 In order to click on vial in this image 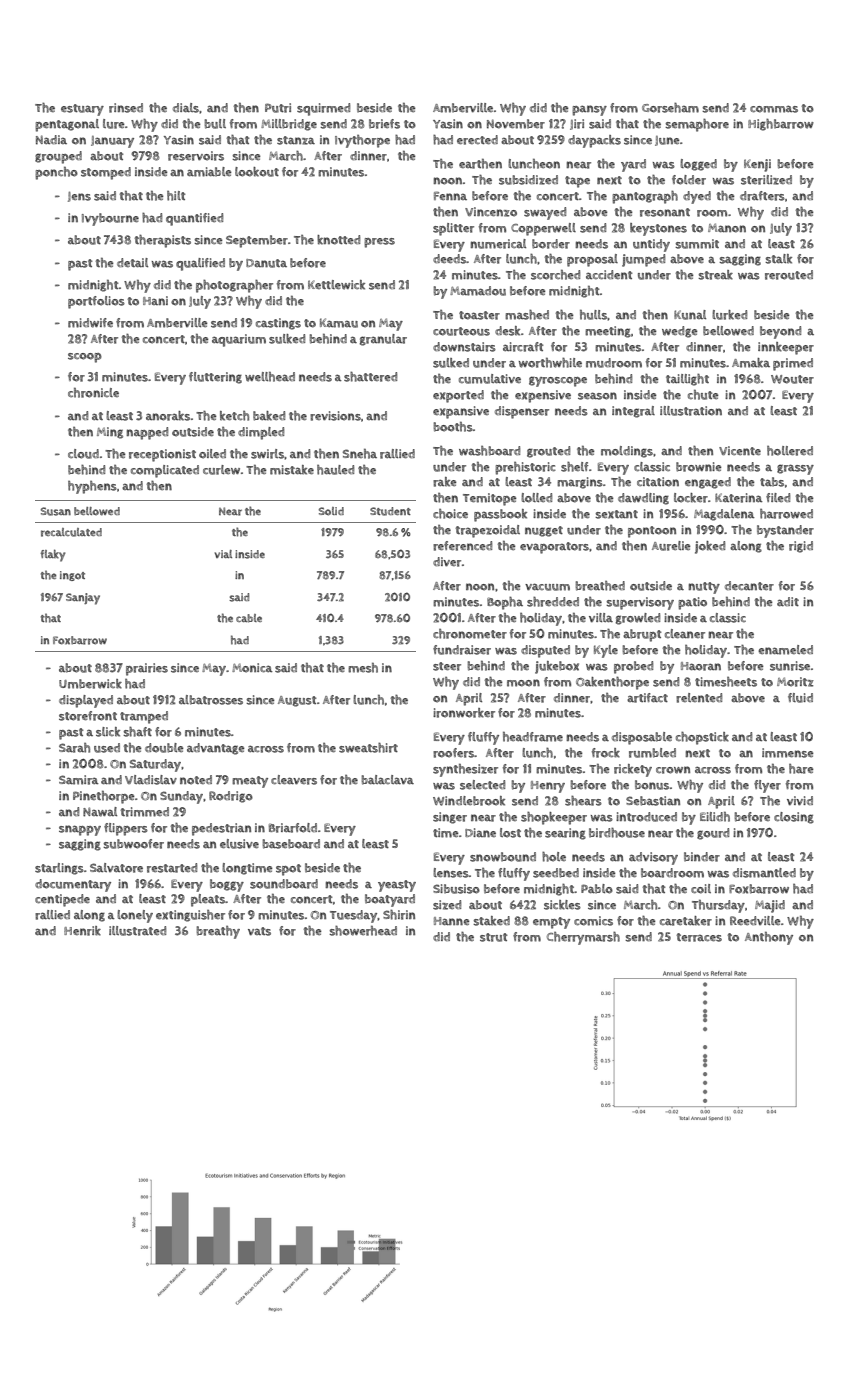, I will do `click(223, 554)`.
